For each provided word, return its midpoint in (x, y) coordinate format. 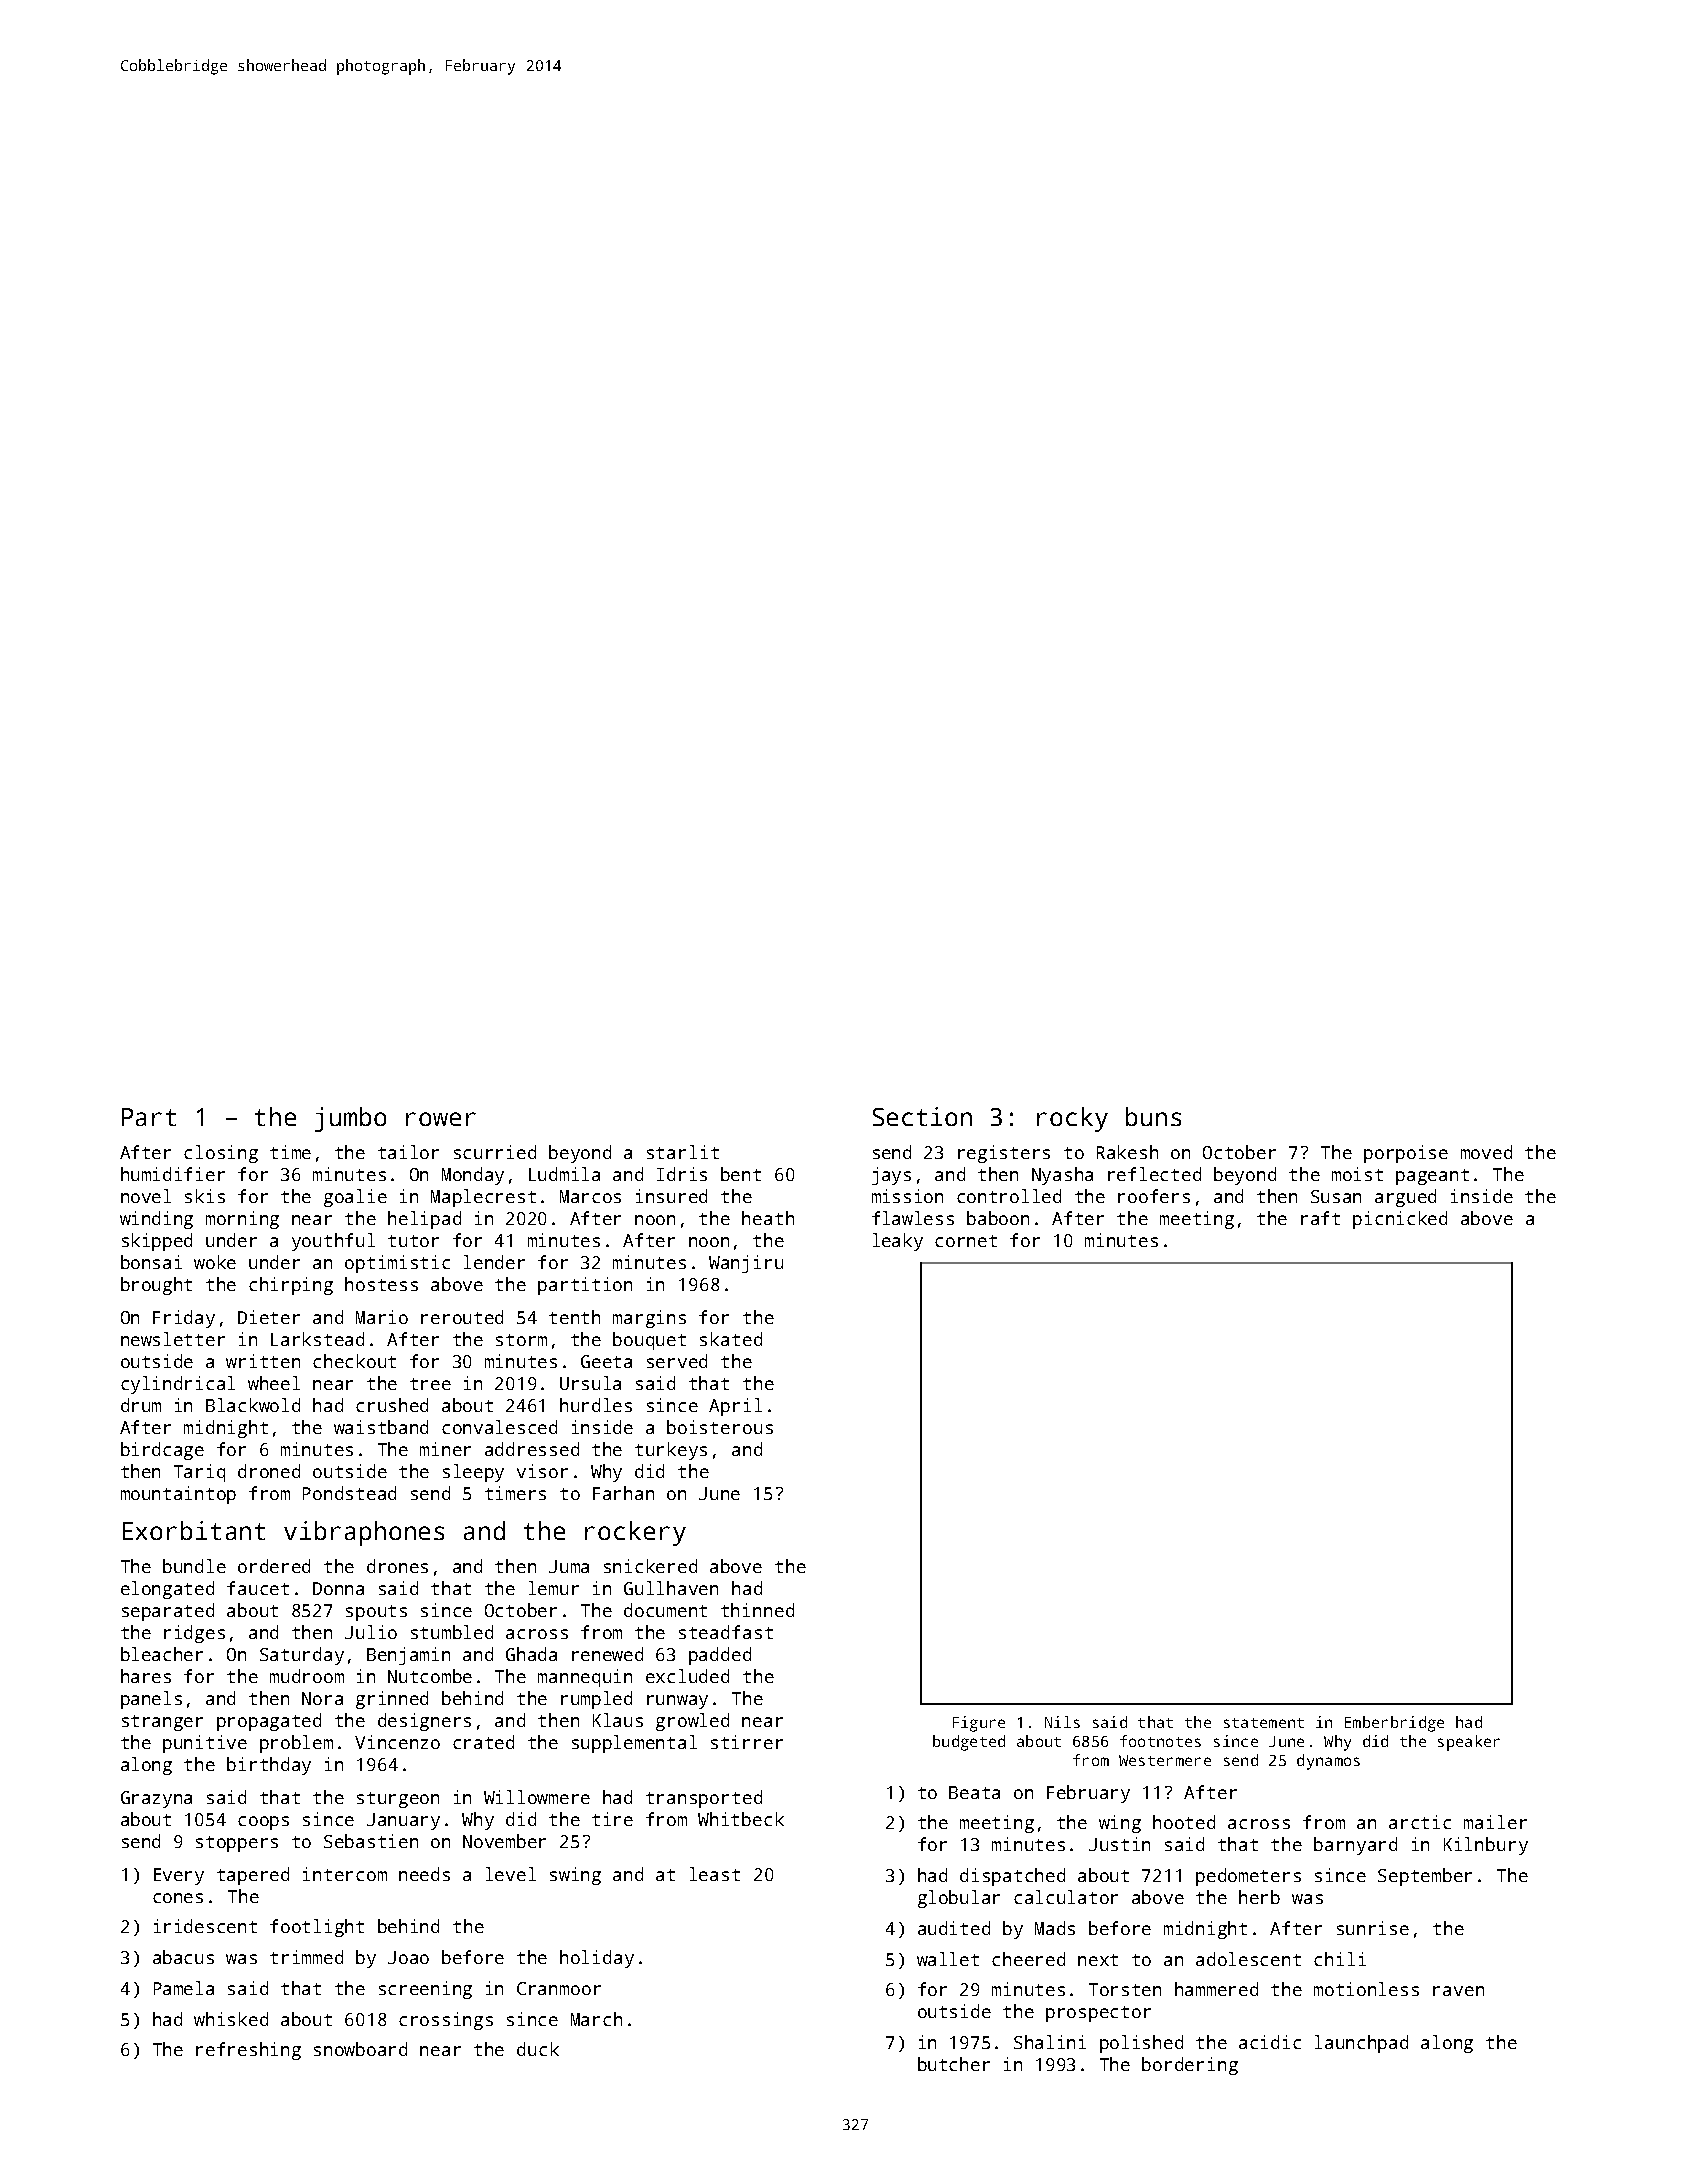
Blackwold (253, 1405)
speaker (1469, 1743)
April (735, 1407)
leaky (898, 1242)
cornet (966, 1241)
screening (425, 1990)
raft (1320, 1218)
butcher (954, 2064)
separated (168, 1612)
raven (1458, 1991)
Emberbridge (1394, 1724)
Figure (979, 1724)
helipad (424, 1220)
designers (424, 1722)
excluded (687, 1676)
